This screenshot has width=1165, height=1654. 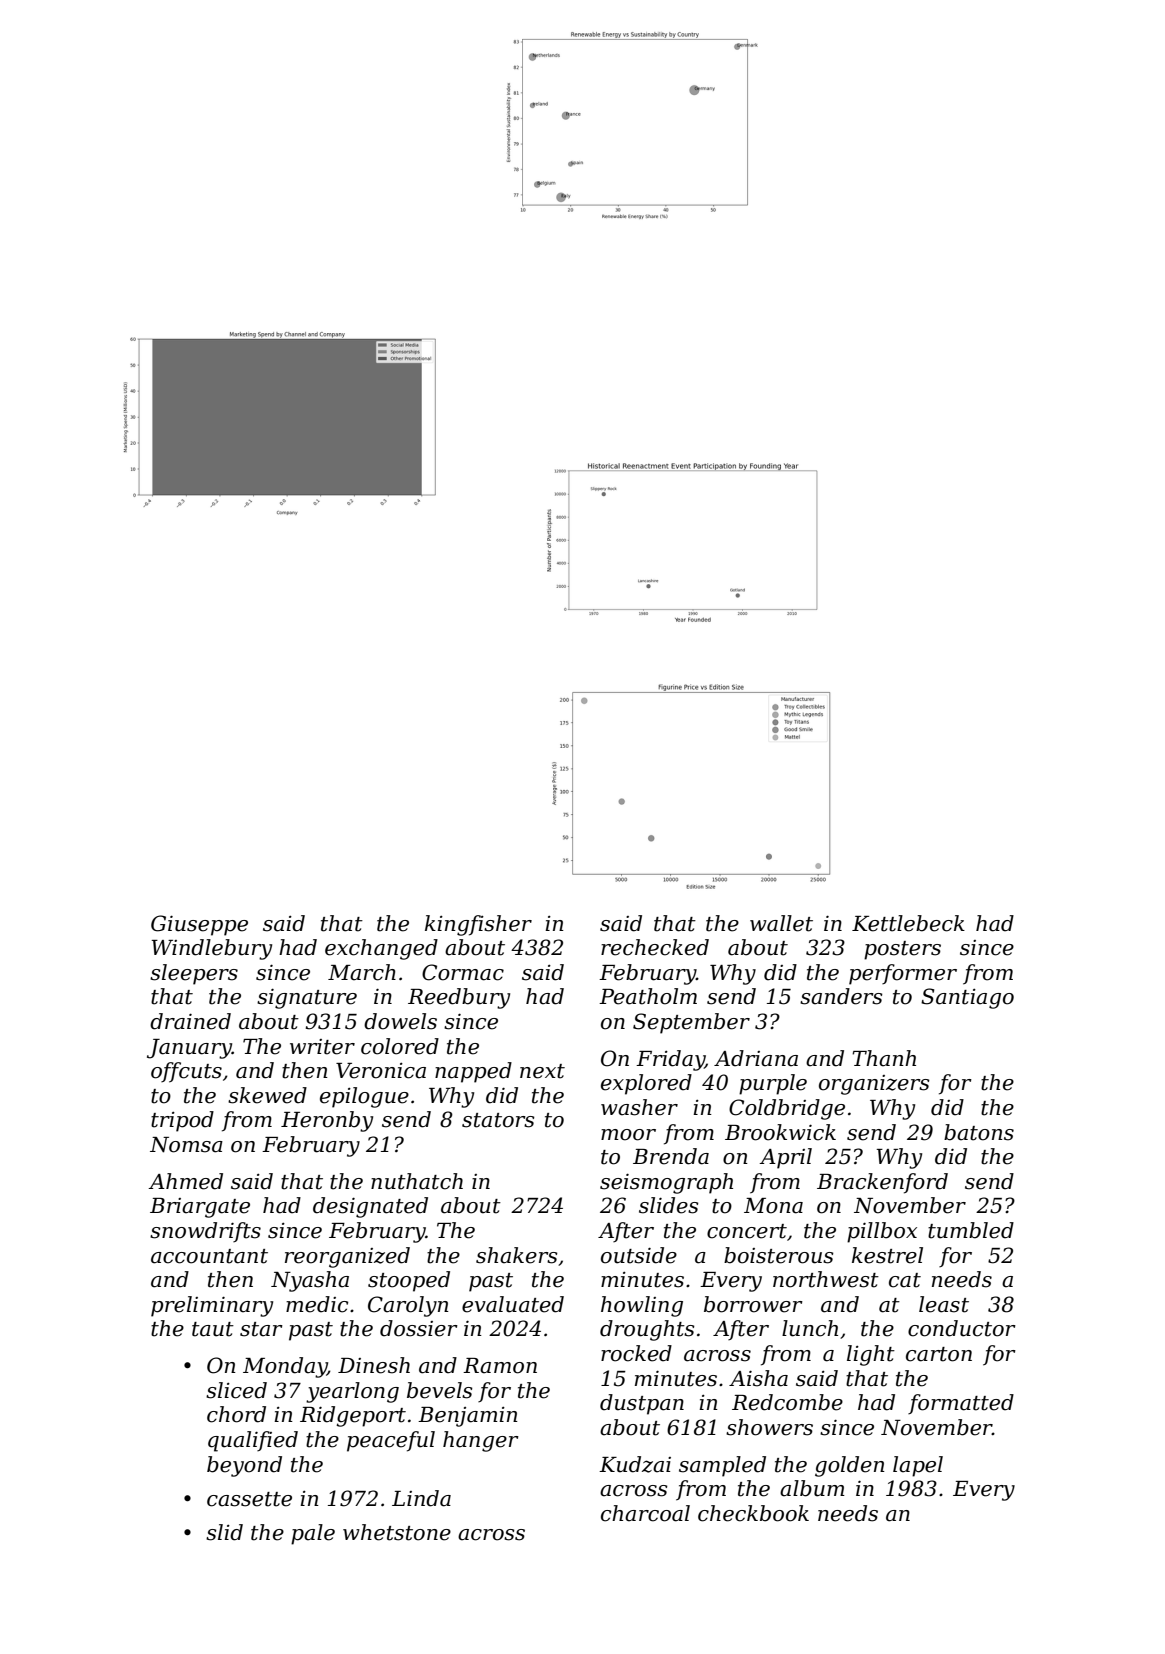 What do you see at coordinates (370, 1207) in the screenshot?
I see `designated` at bounding box center [370, 1207].
